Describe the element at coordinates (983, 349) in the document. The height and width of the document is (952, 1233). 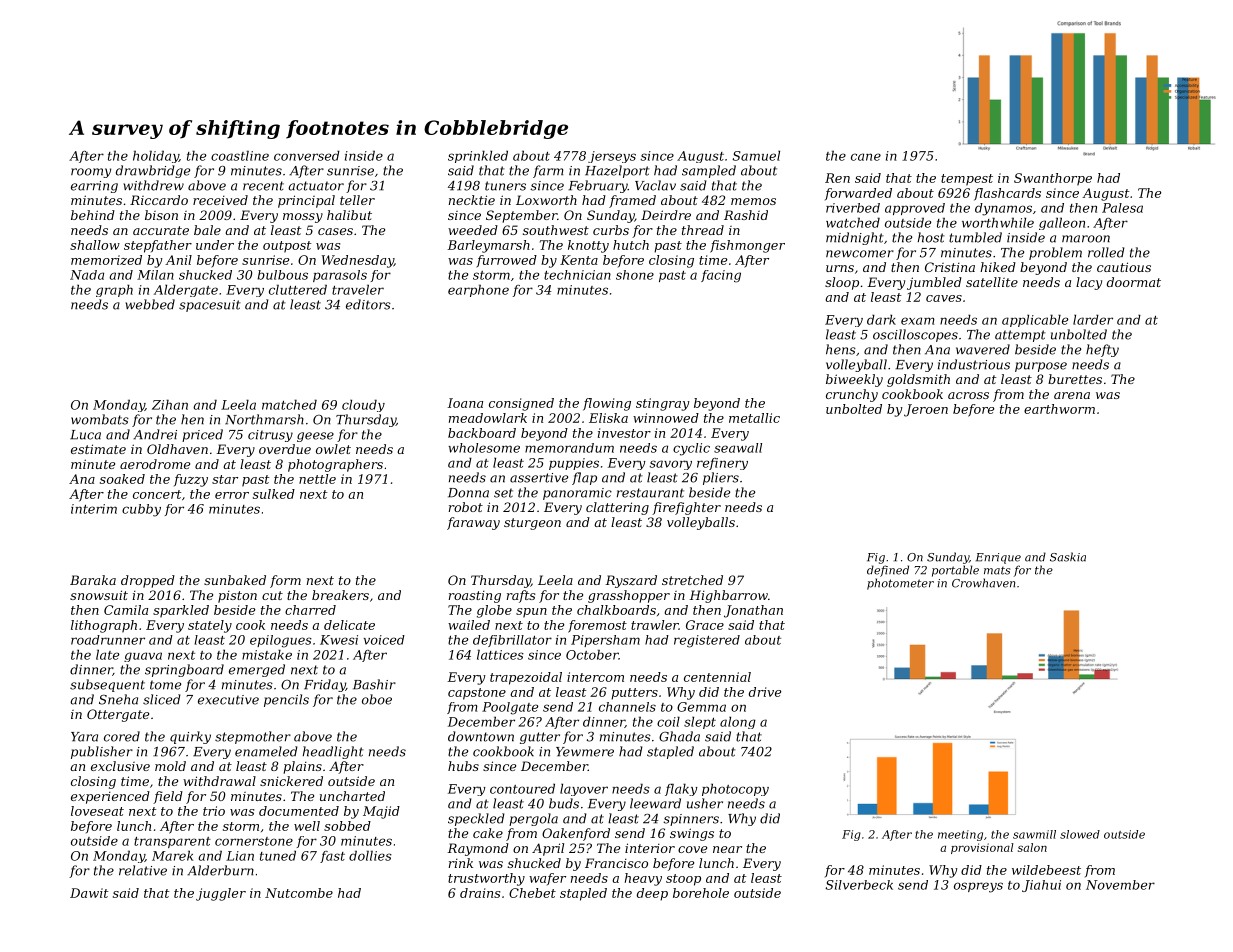
I see `wavered` at that location.
